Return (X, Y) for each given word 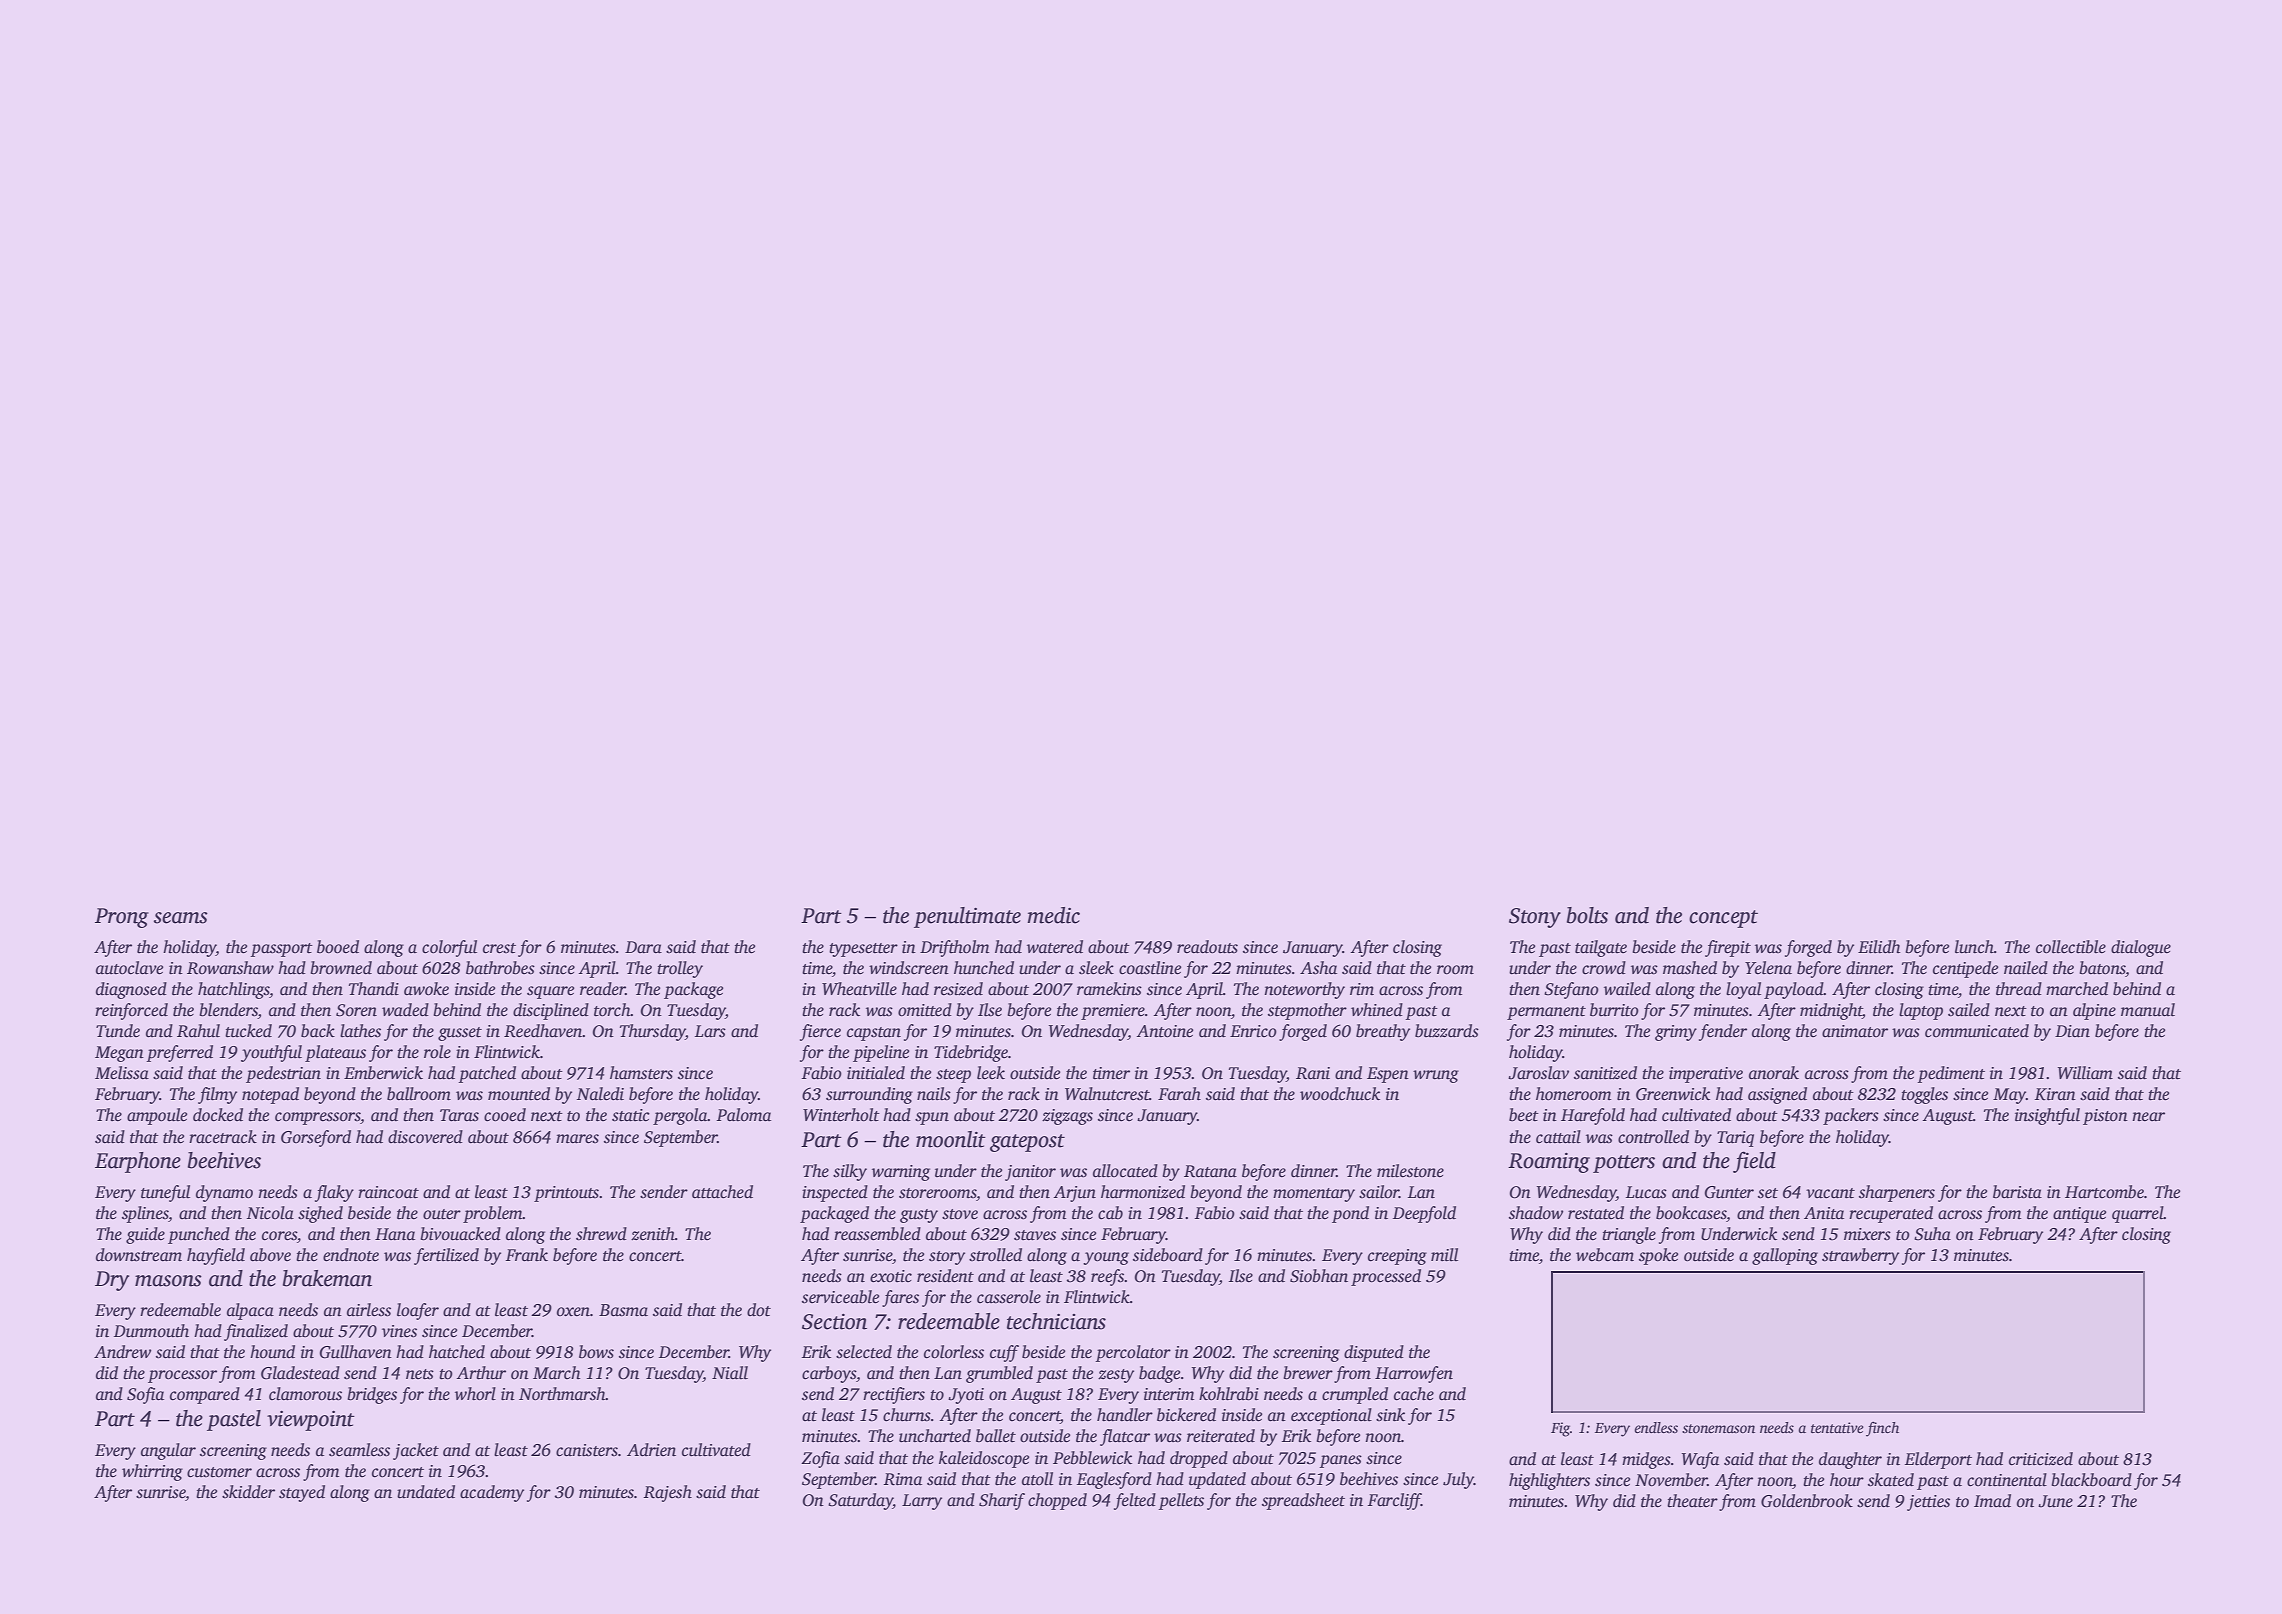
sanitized (1605, 1073)
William (2085, 1073)
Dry (112, 1281)
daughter (1850, 1460)
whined (1377, 1010)
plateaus (335, 1053)
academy (492, 1493)
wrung (1436, 1076)
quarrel (2138, 1214)
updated (1217, 1480)
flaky (334, 1193)
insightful (2047, 1116)
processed (1386, 1277)
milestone (1410, 1171)
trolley (680, 969)
